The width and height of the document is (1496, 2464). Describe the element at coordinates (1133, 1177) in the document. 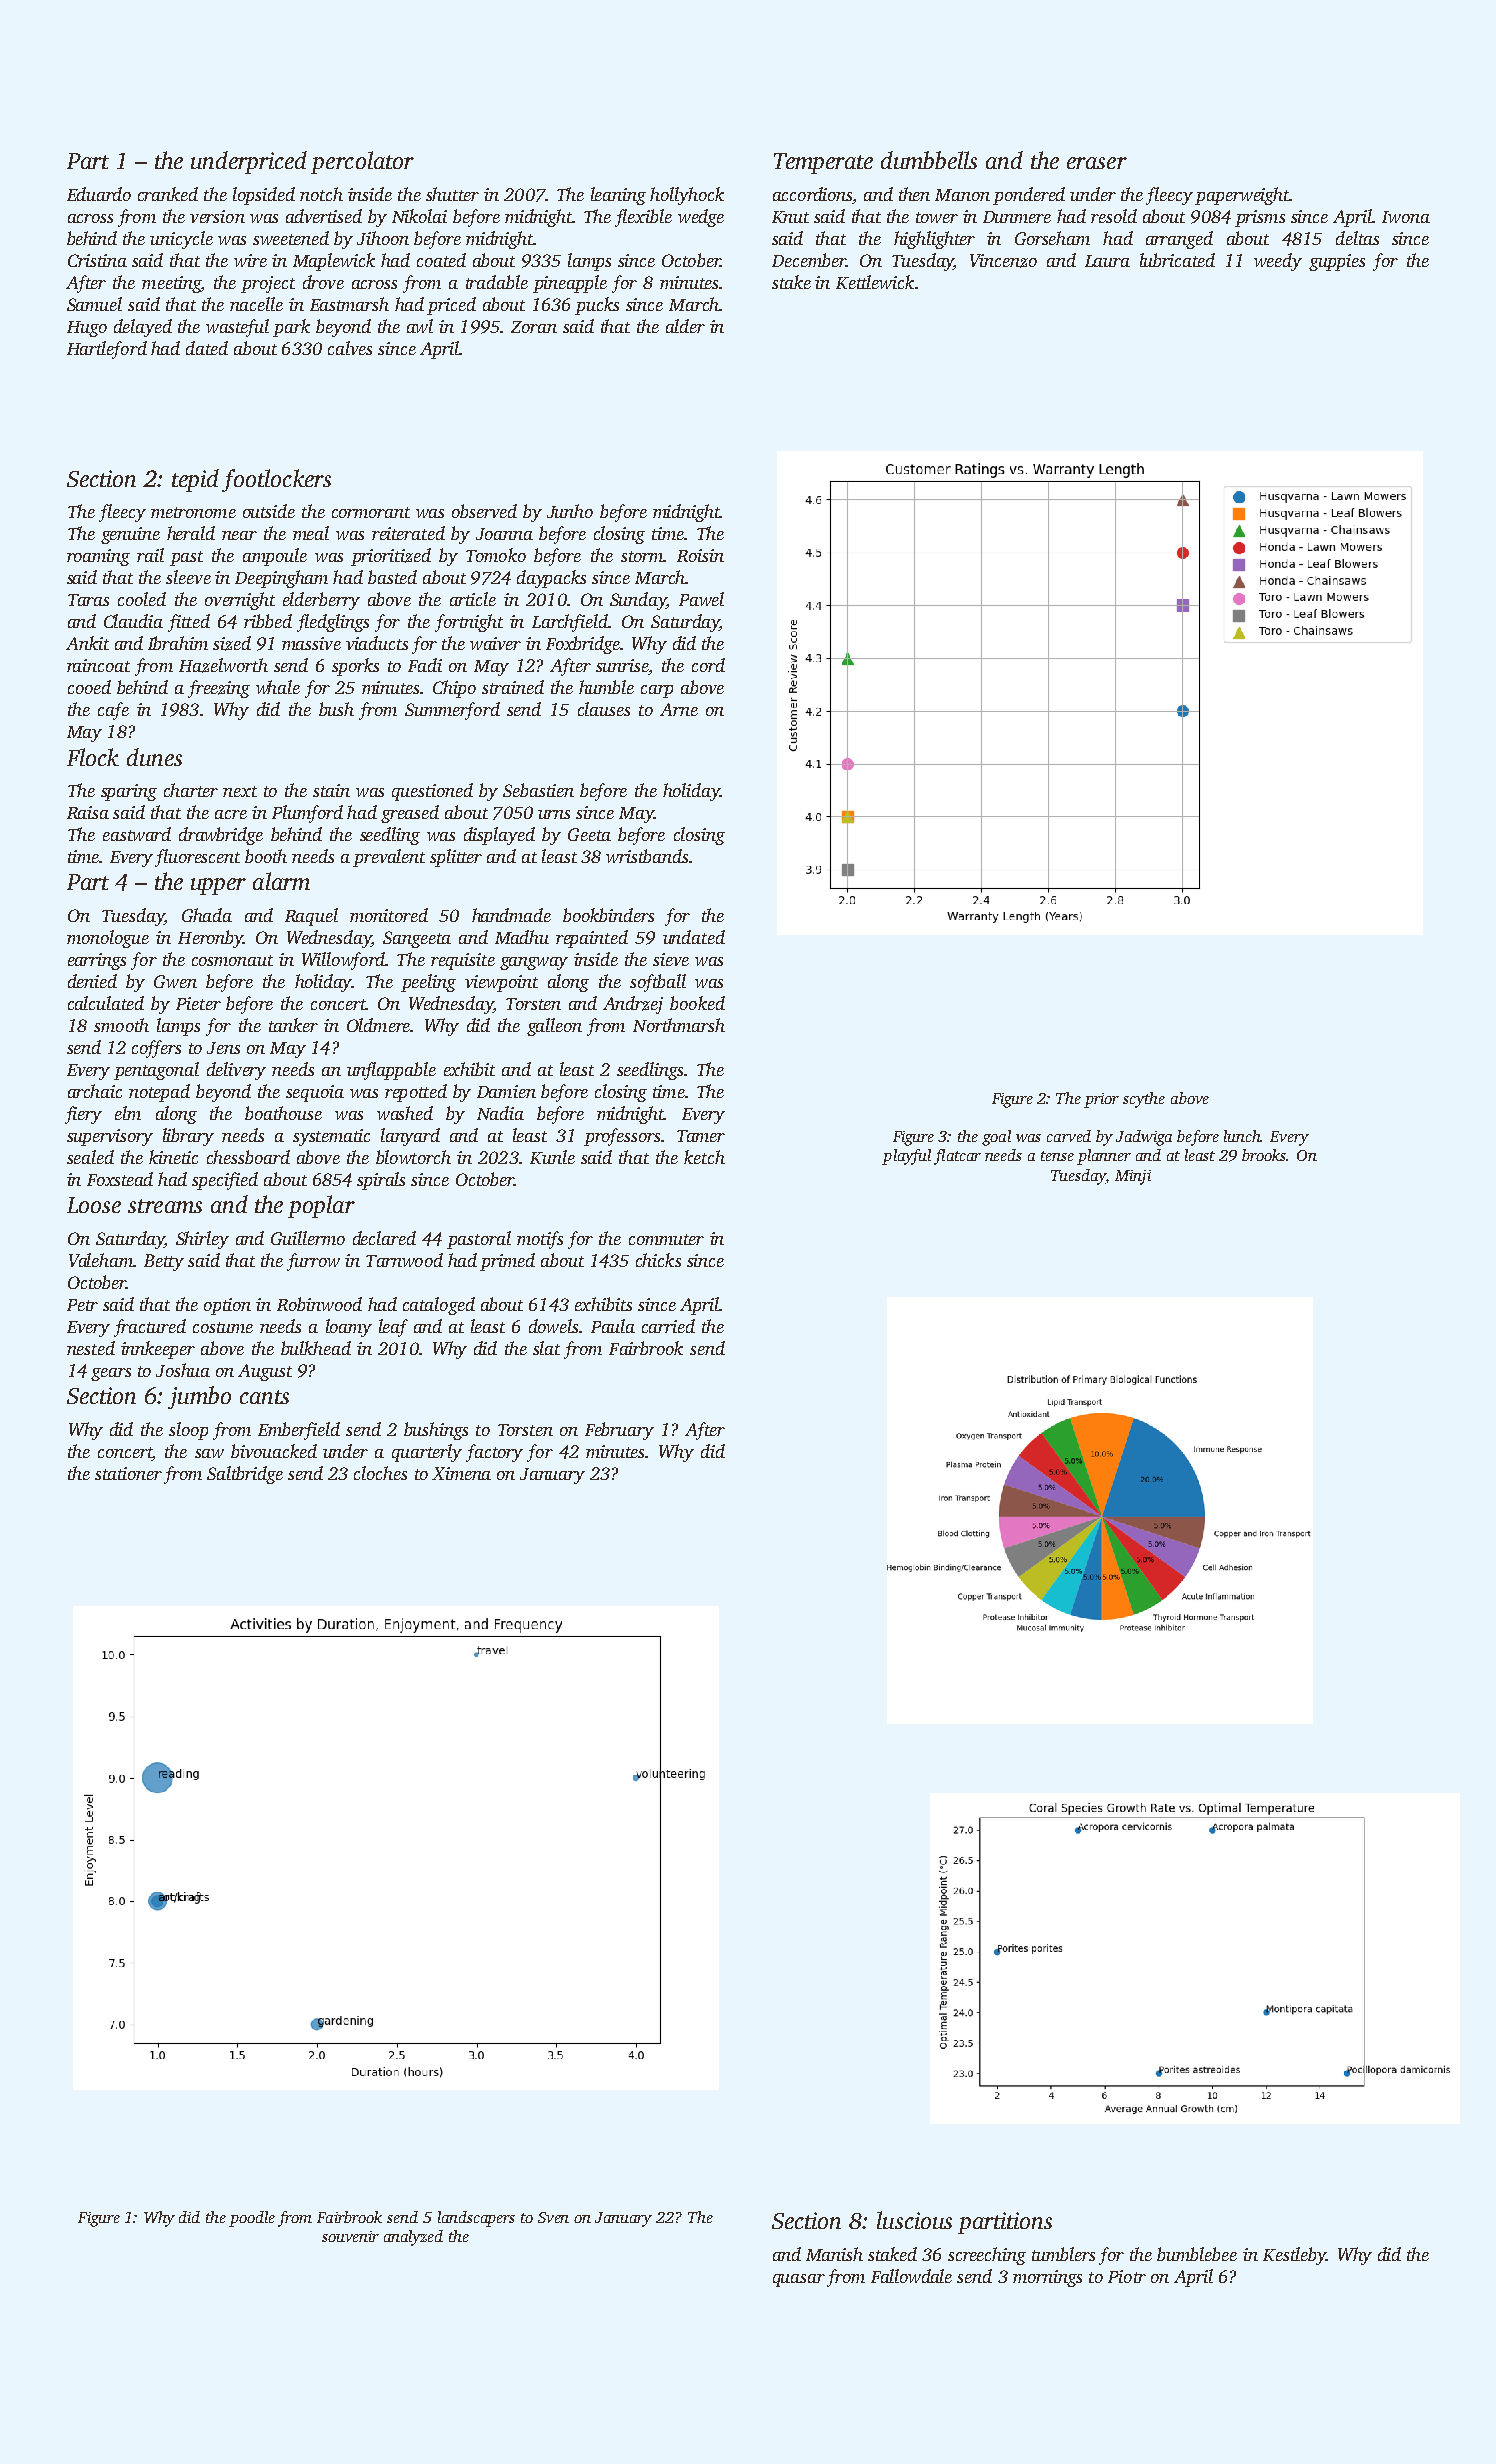

I see `Minji` at that location.
